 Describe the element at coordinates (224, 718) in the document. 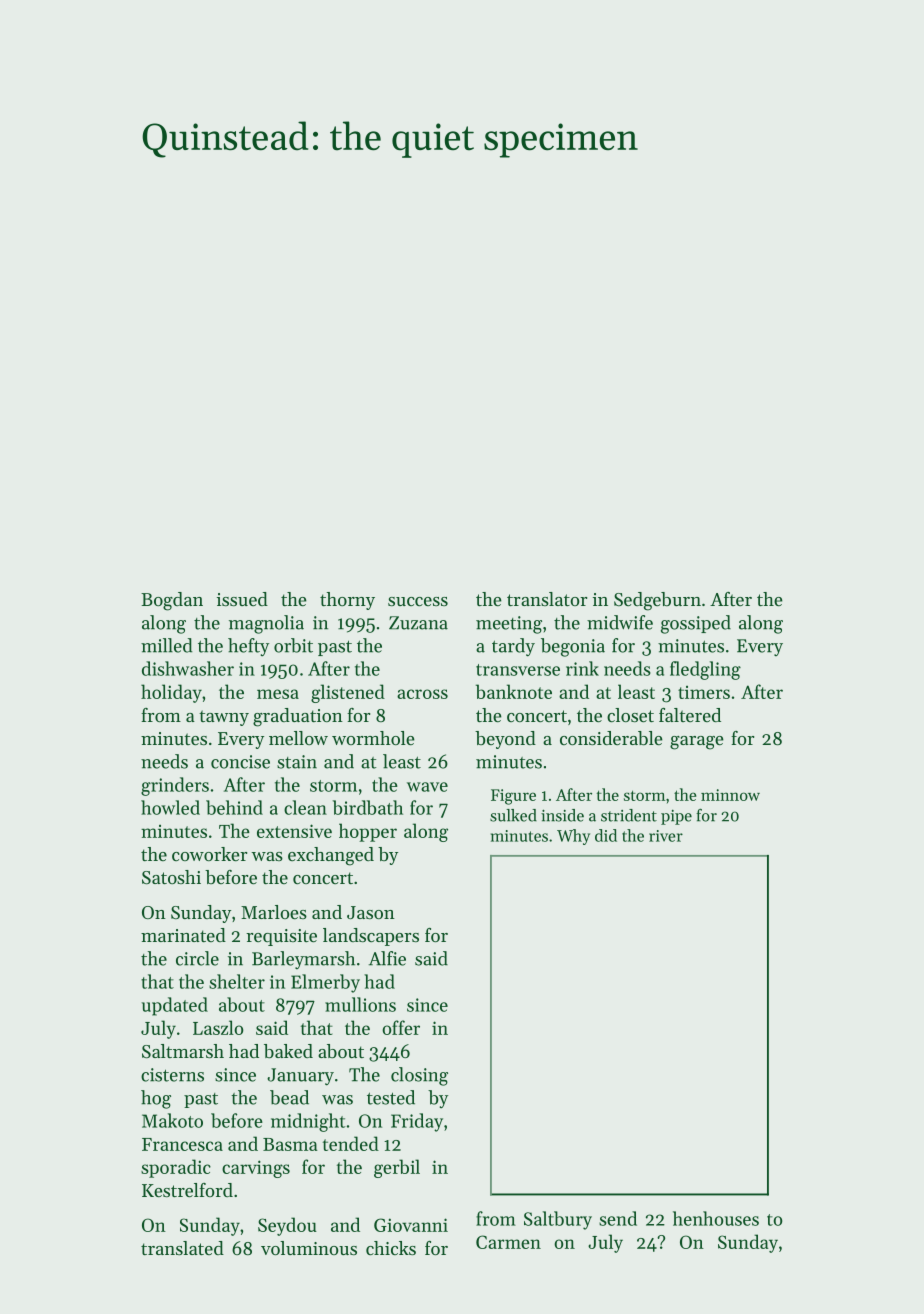

I see `tawny` at that location.
